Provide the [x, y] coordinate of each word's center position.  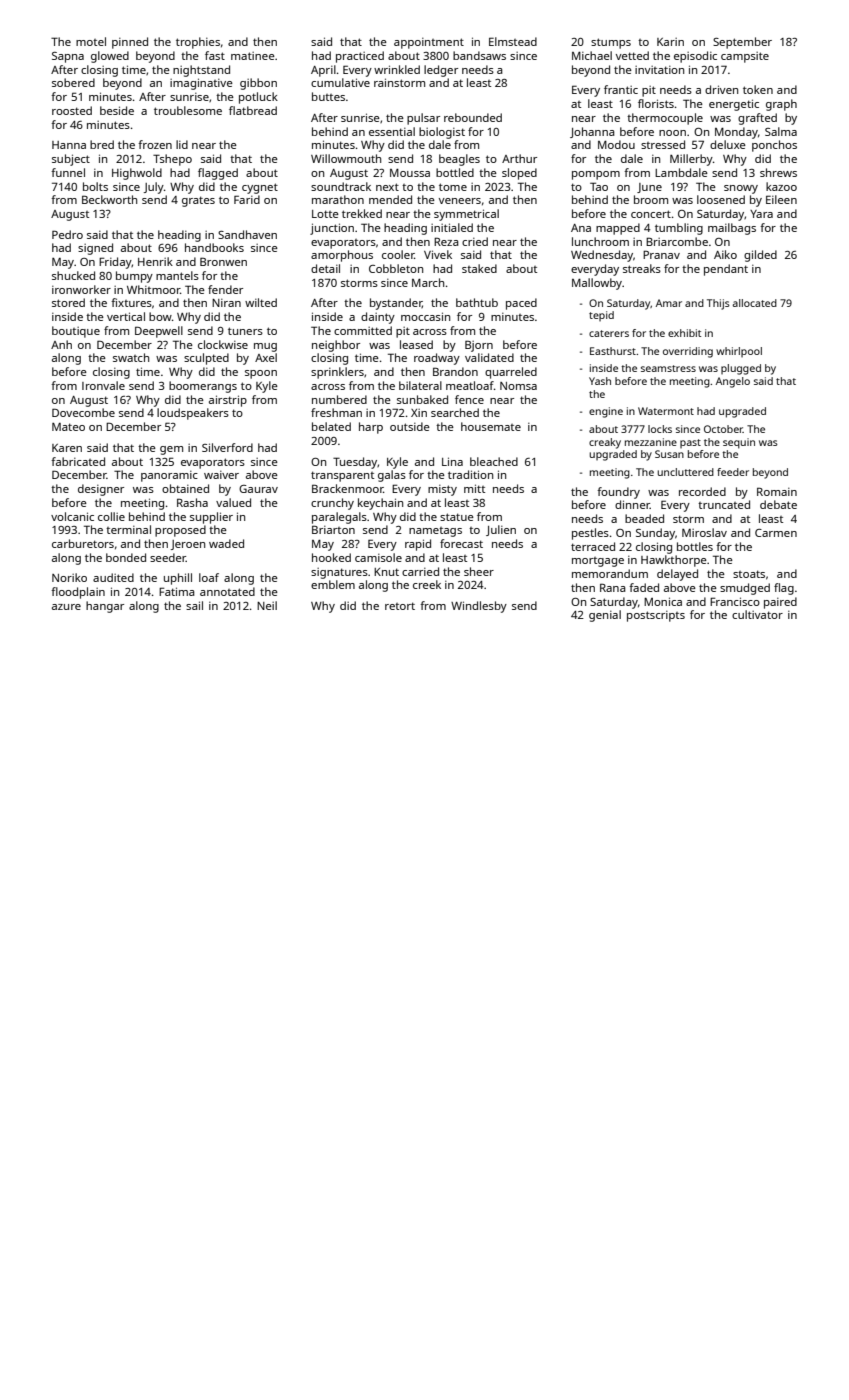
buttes [328, 96]
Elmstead [513, 41]
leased [416, 344]
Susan [669, 454]
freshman [336, 412]
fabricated [78, 461]
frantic [621, 89]
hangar [105, 607]
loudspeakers [193, 414]
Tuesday [355, 463]
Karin [670, 42]
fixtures [131, 302]
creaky [605, 443]
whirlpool [739, 352]
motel [91, 41]
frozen [155, 144]
